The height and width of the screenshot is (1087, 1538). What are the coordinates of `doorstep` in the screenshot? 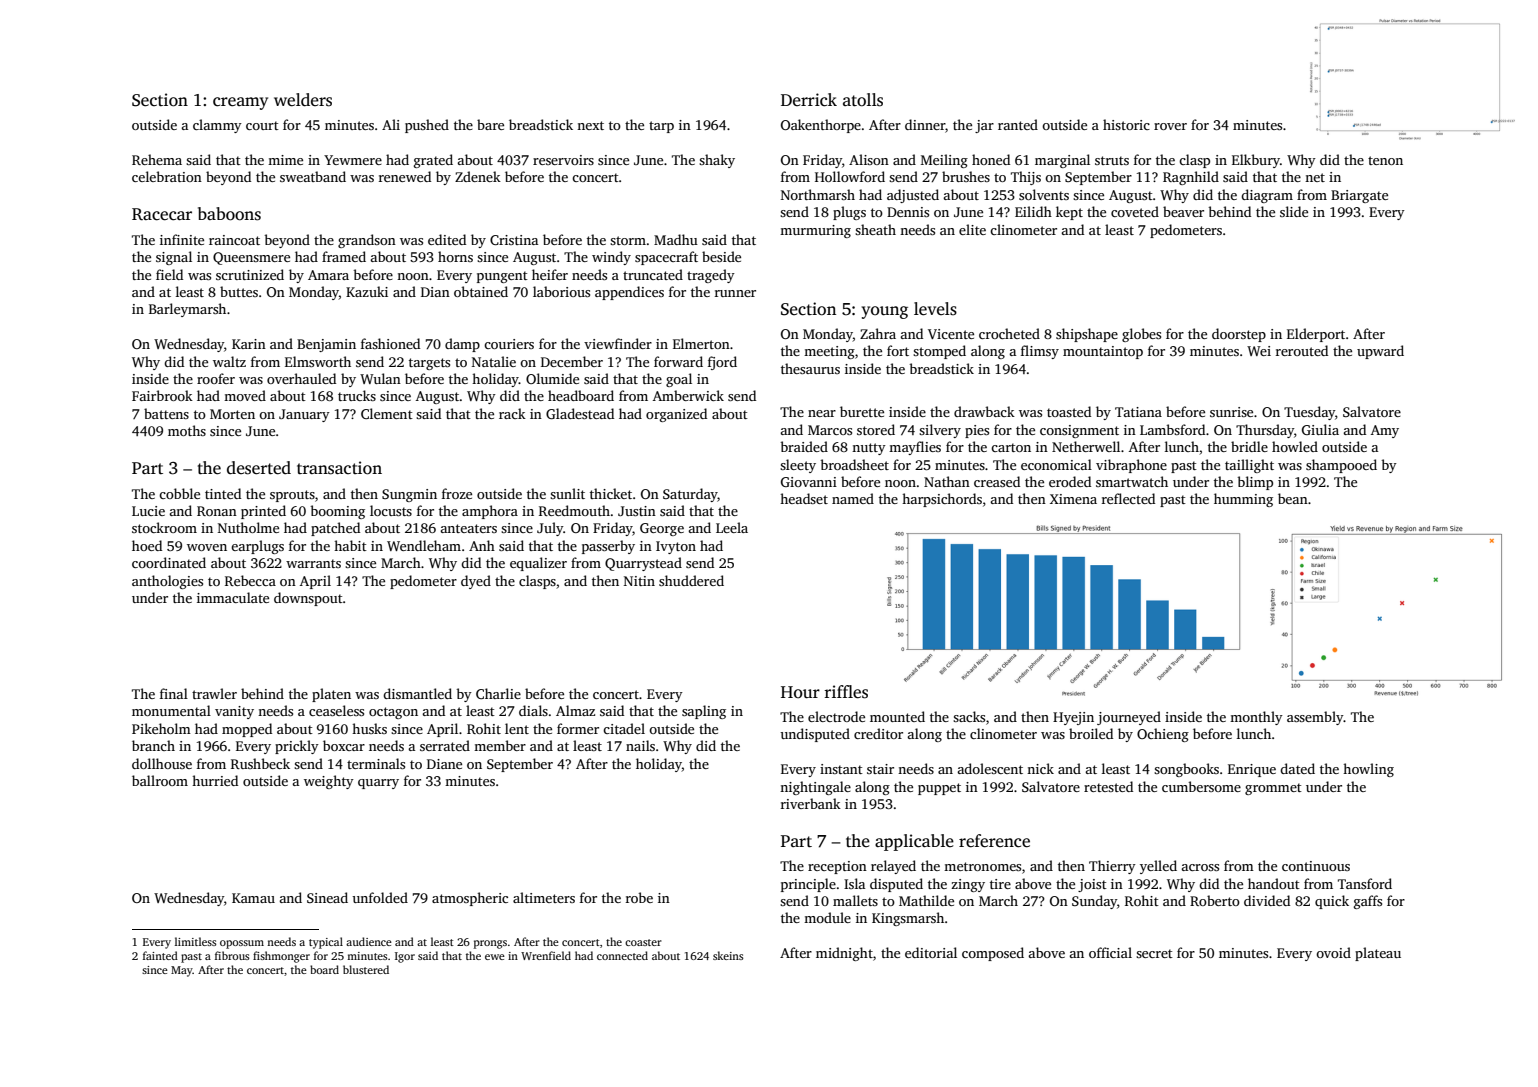 It's located at (1239, 335).
